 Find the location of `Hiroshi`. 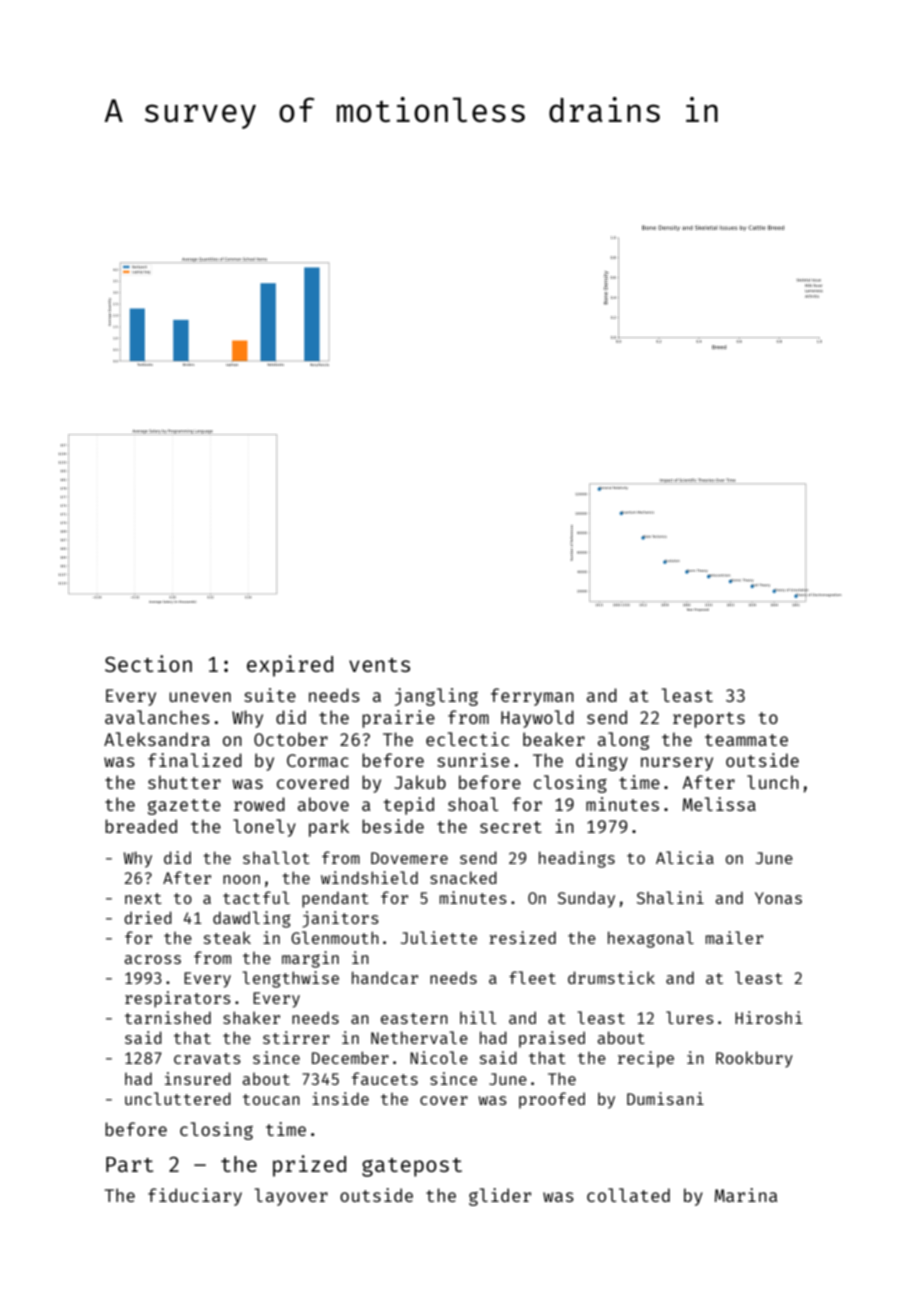

Hiroshi is located at coordinates (768, 1017).
